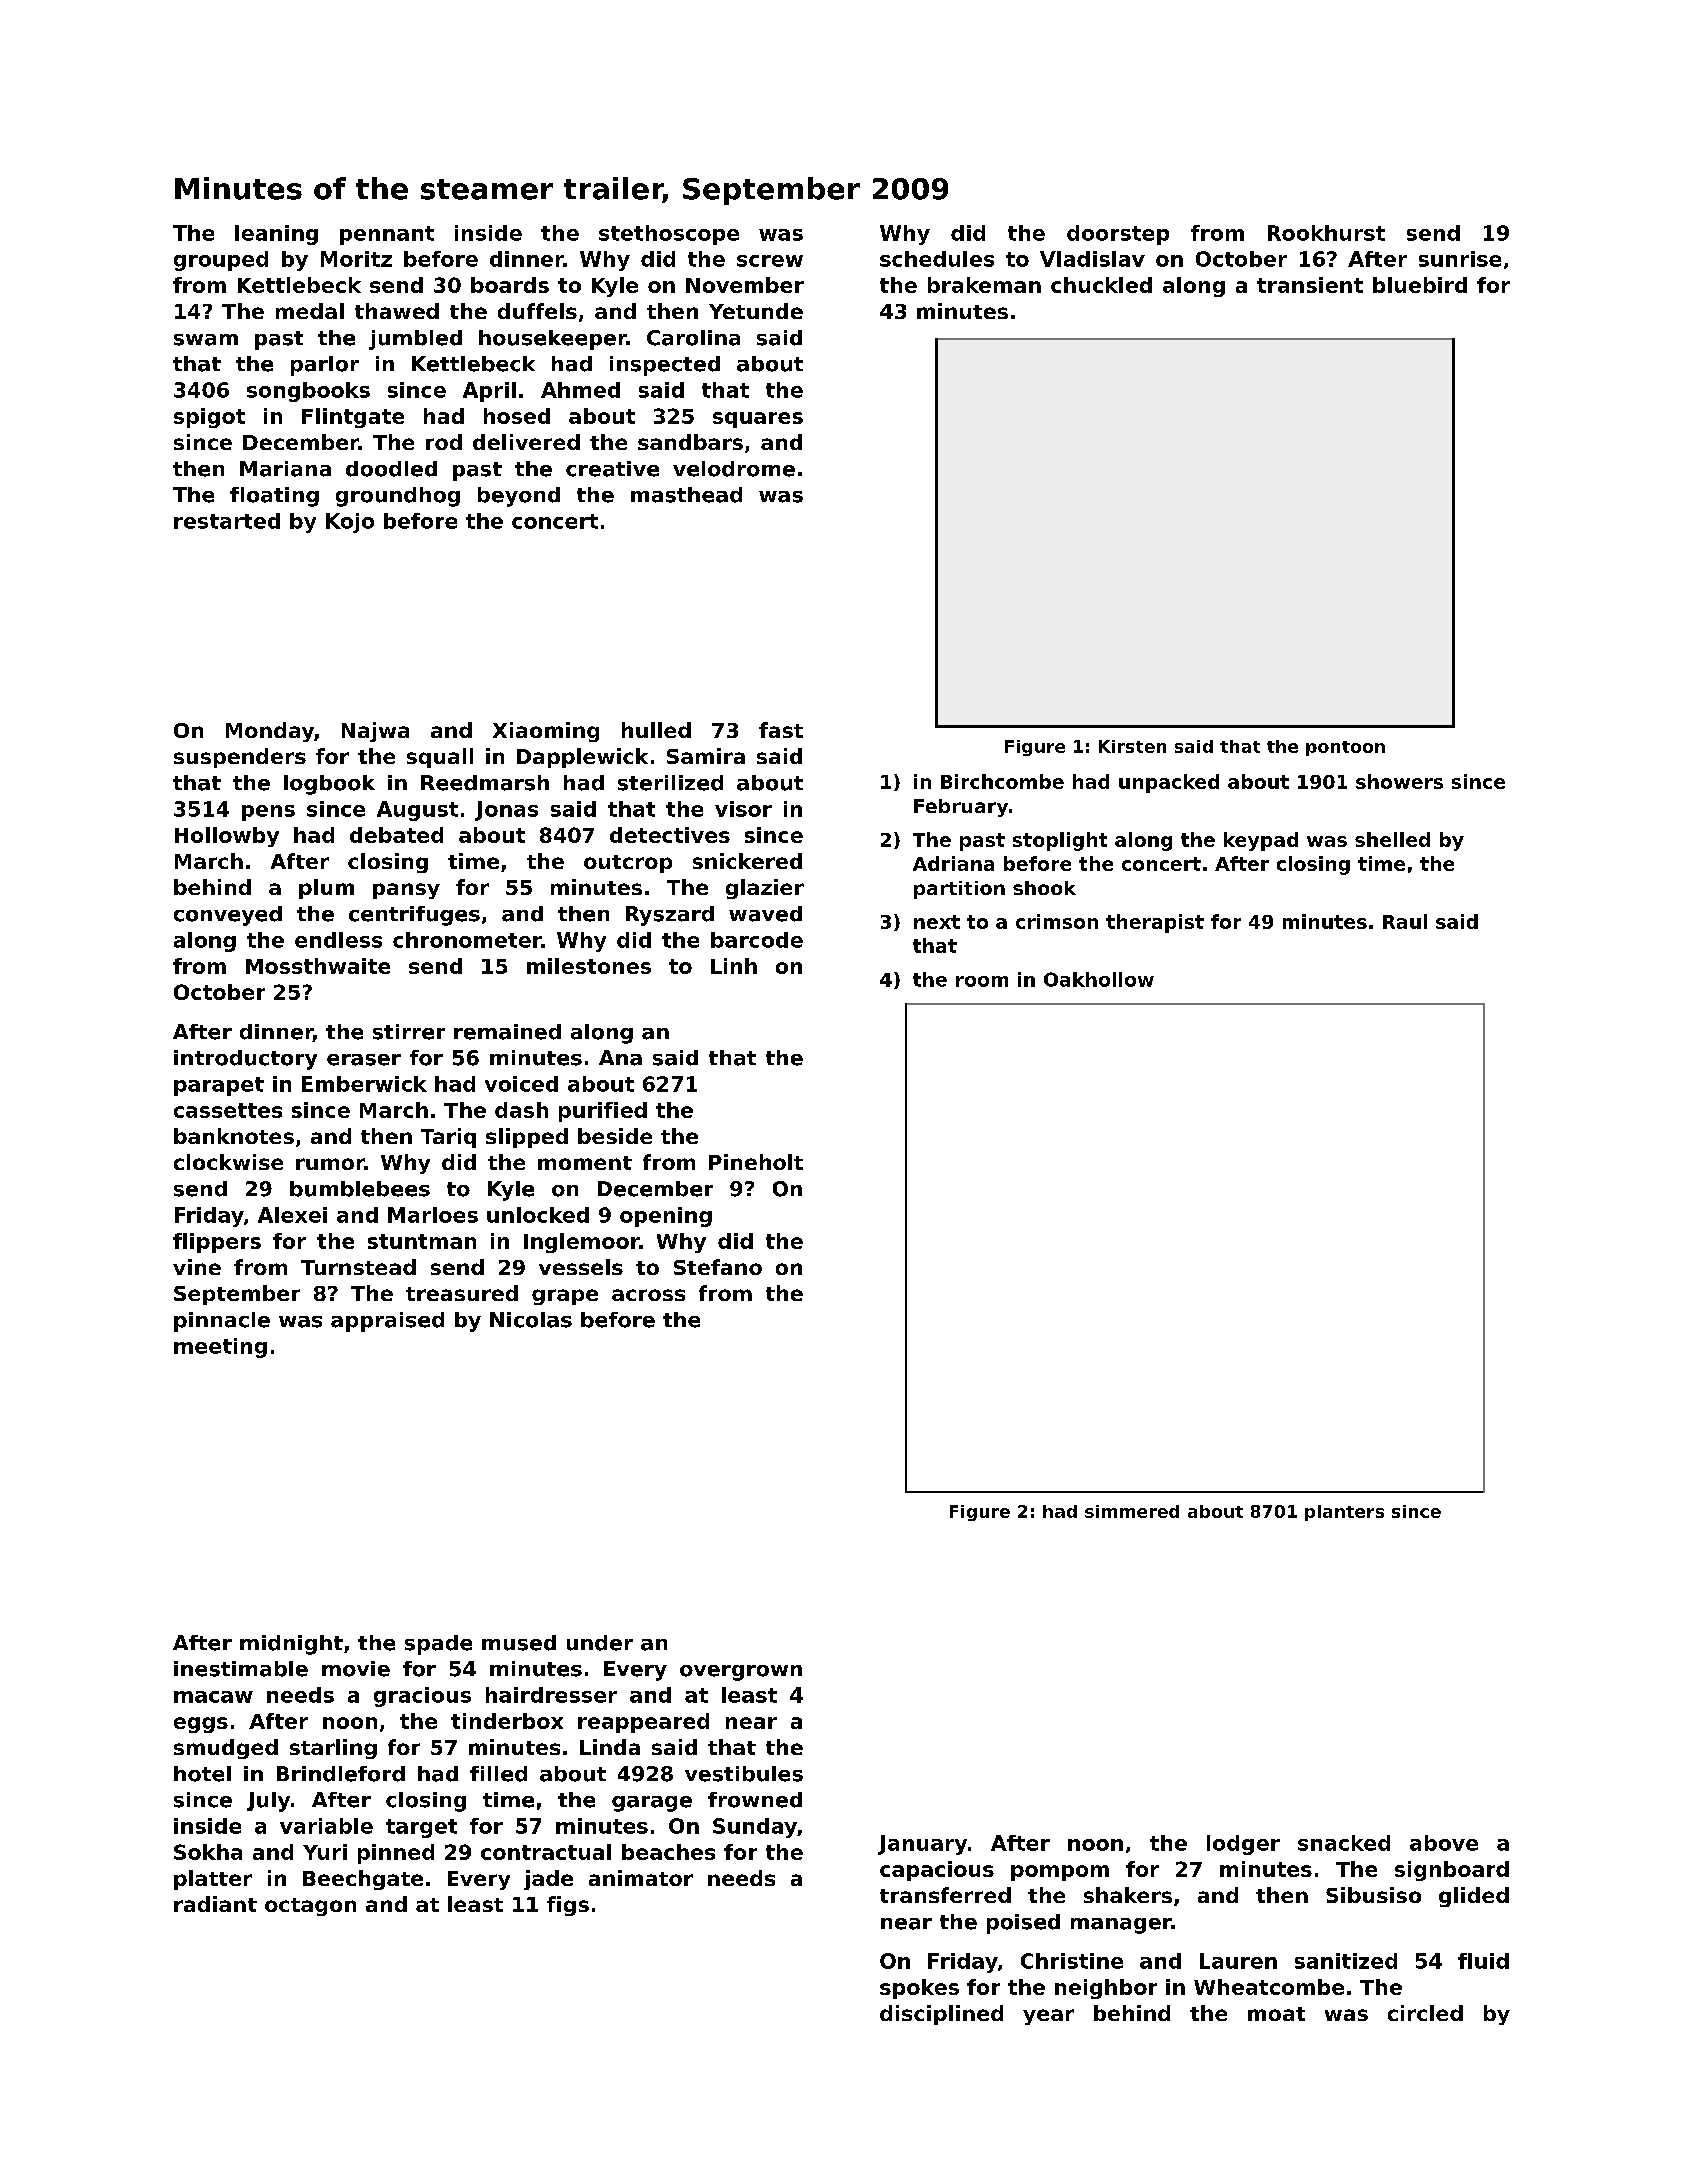 The image size is (1683, 2178). What do you see at coordinates (1460, 259) in the screenshot?
I see `sunrise` at bounding box center [1460, 259].
